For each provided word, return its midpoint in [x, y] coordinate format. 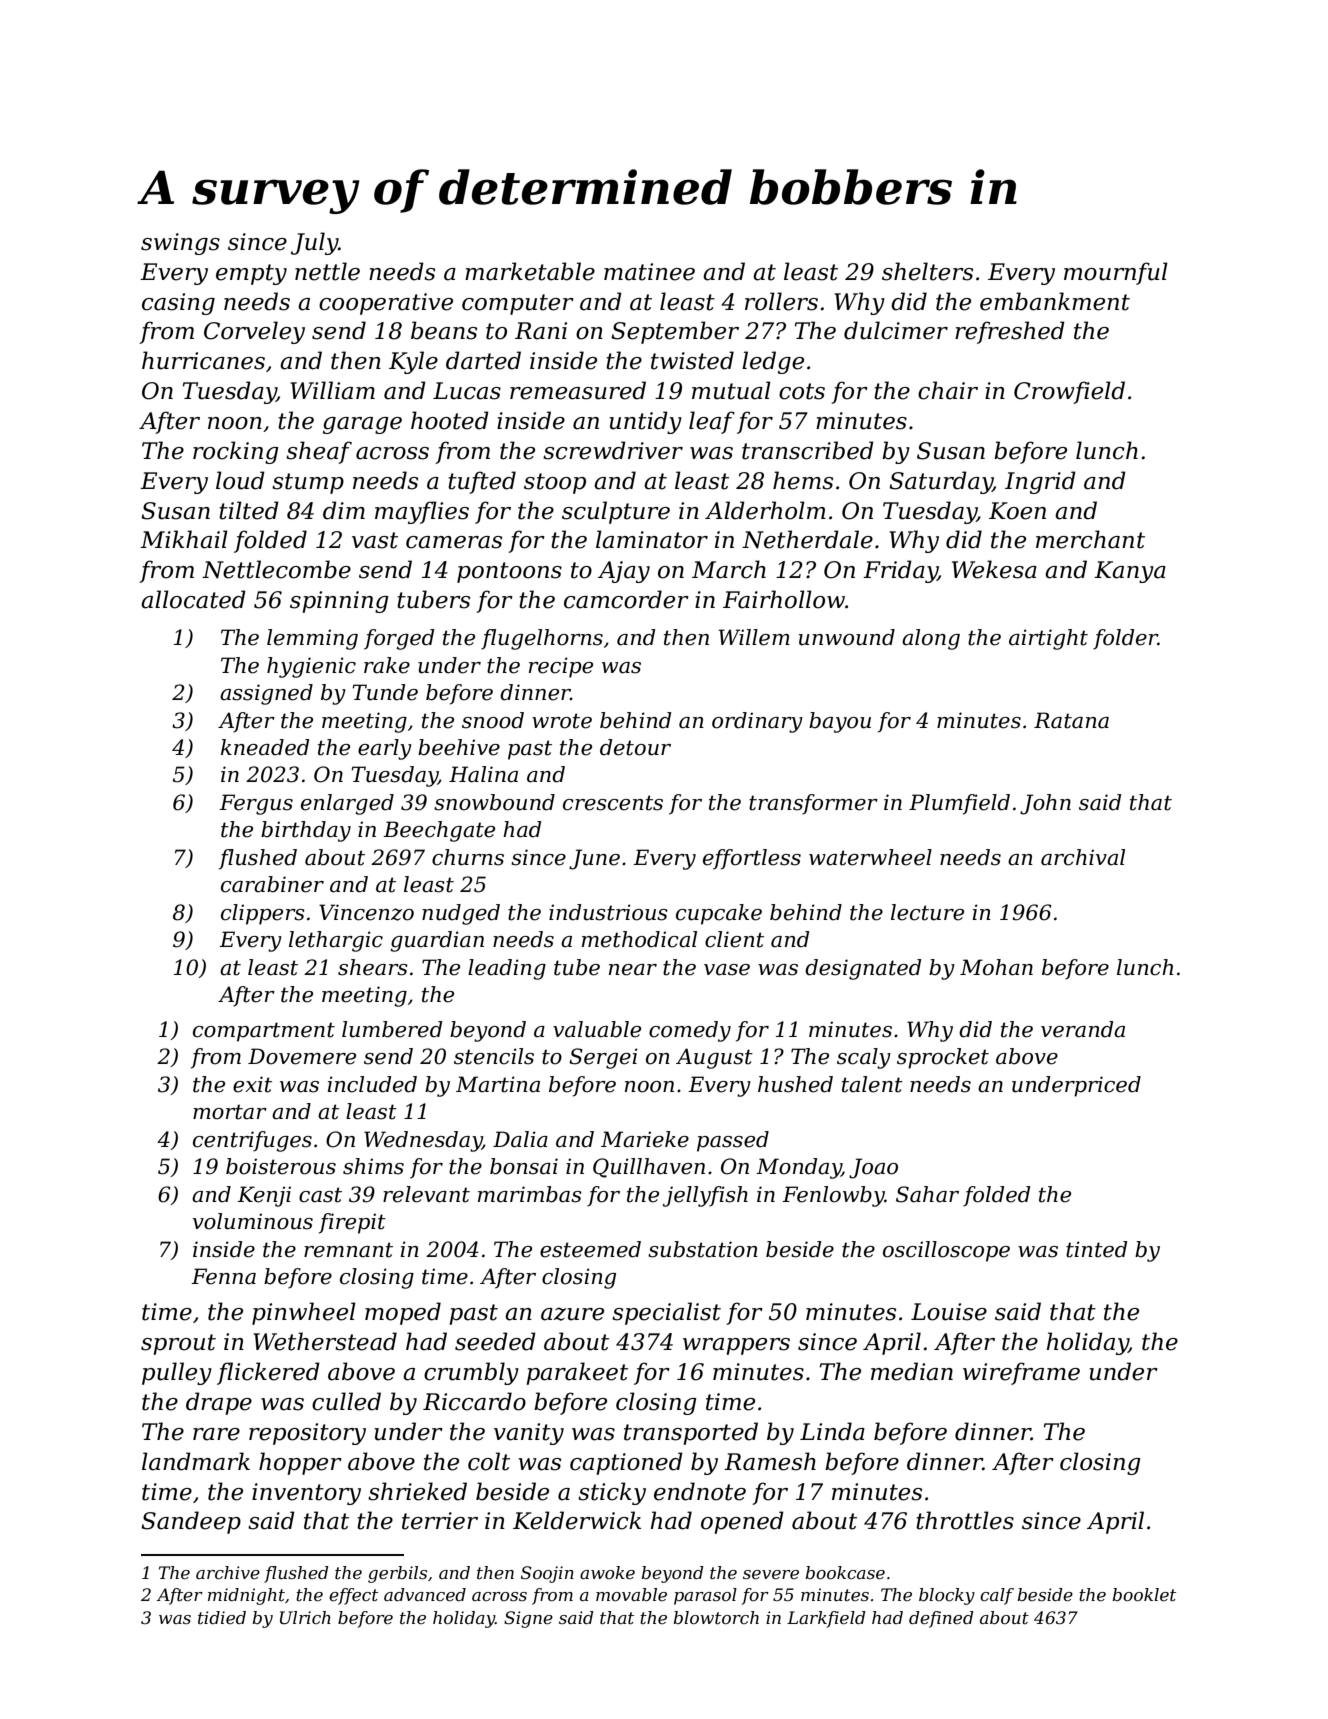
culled [346, 1401]
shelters [927, 271]
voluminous [253, 1221]
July [314, 243]
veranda [1083, 1029]
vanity [529, 1434]
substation [703, 1249]
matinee [649, 272]
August [714, 1058]
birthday [306, 831]
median [912, 1371]
